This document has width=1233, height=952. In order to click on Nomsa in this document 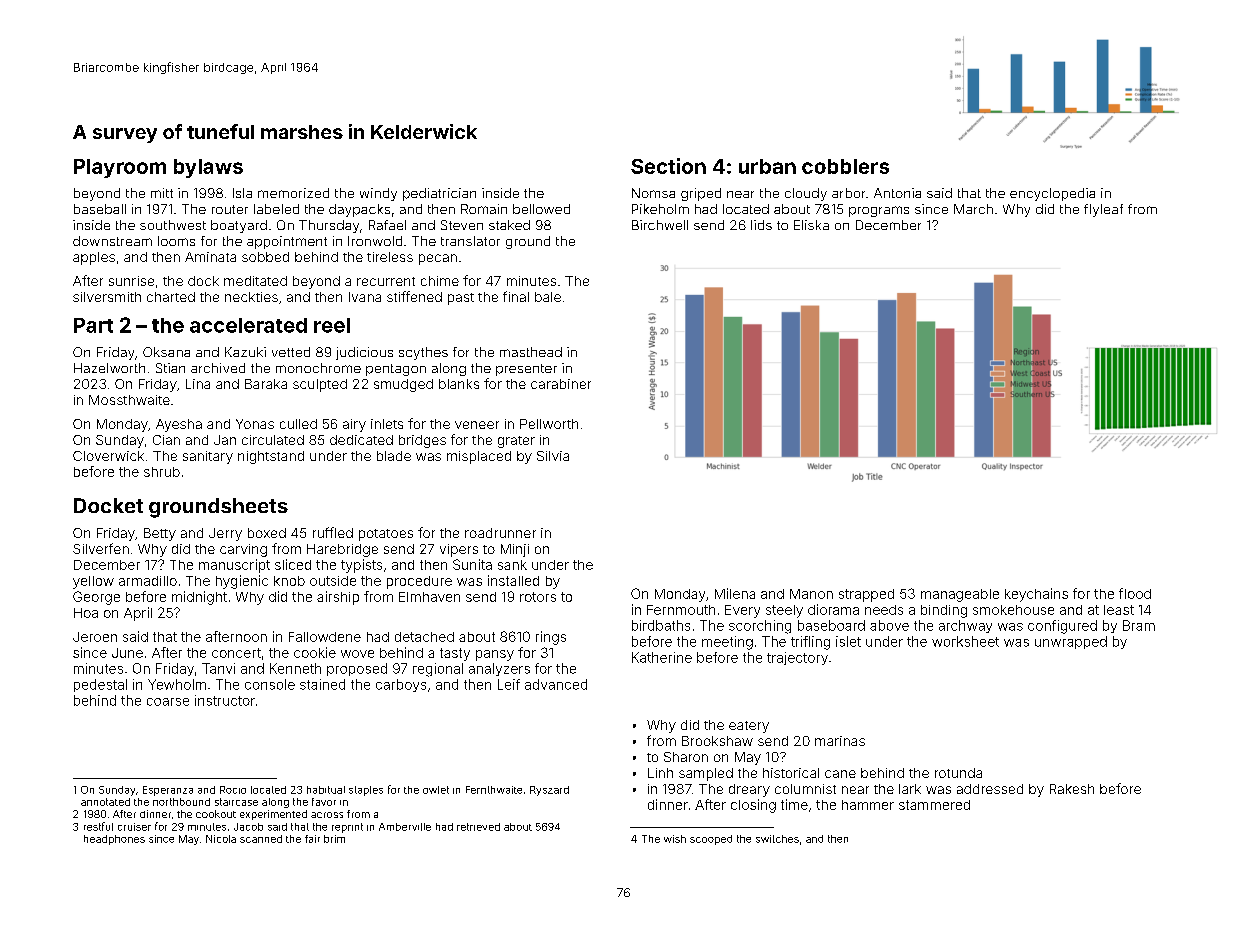, I will do `click(653, 193)`.
